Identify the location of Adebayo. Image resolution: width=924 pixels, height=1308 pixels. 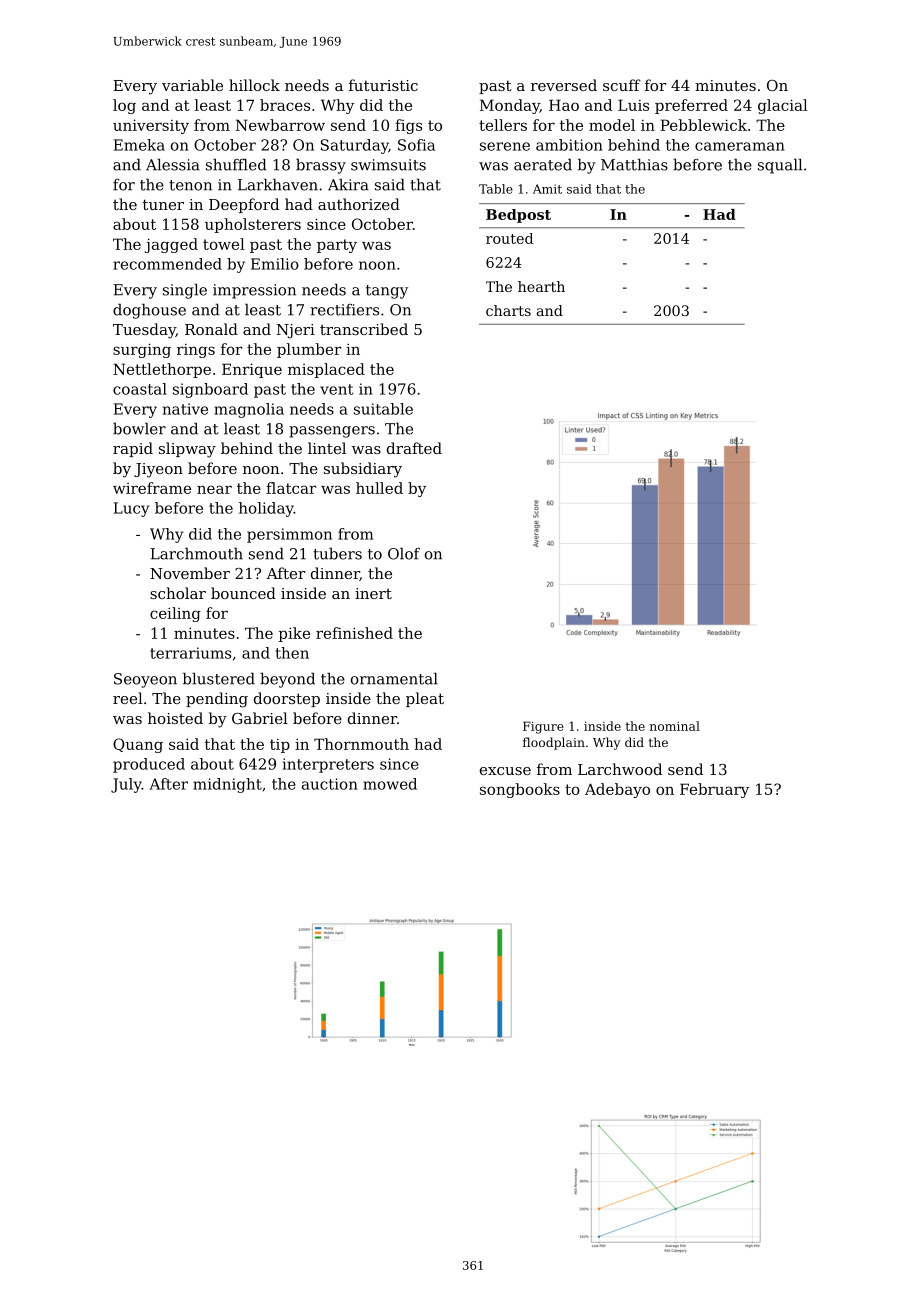
(617, 790).
